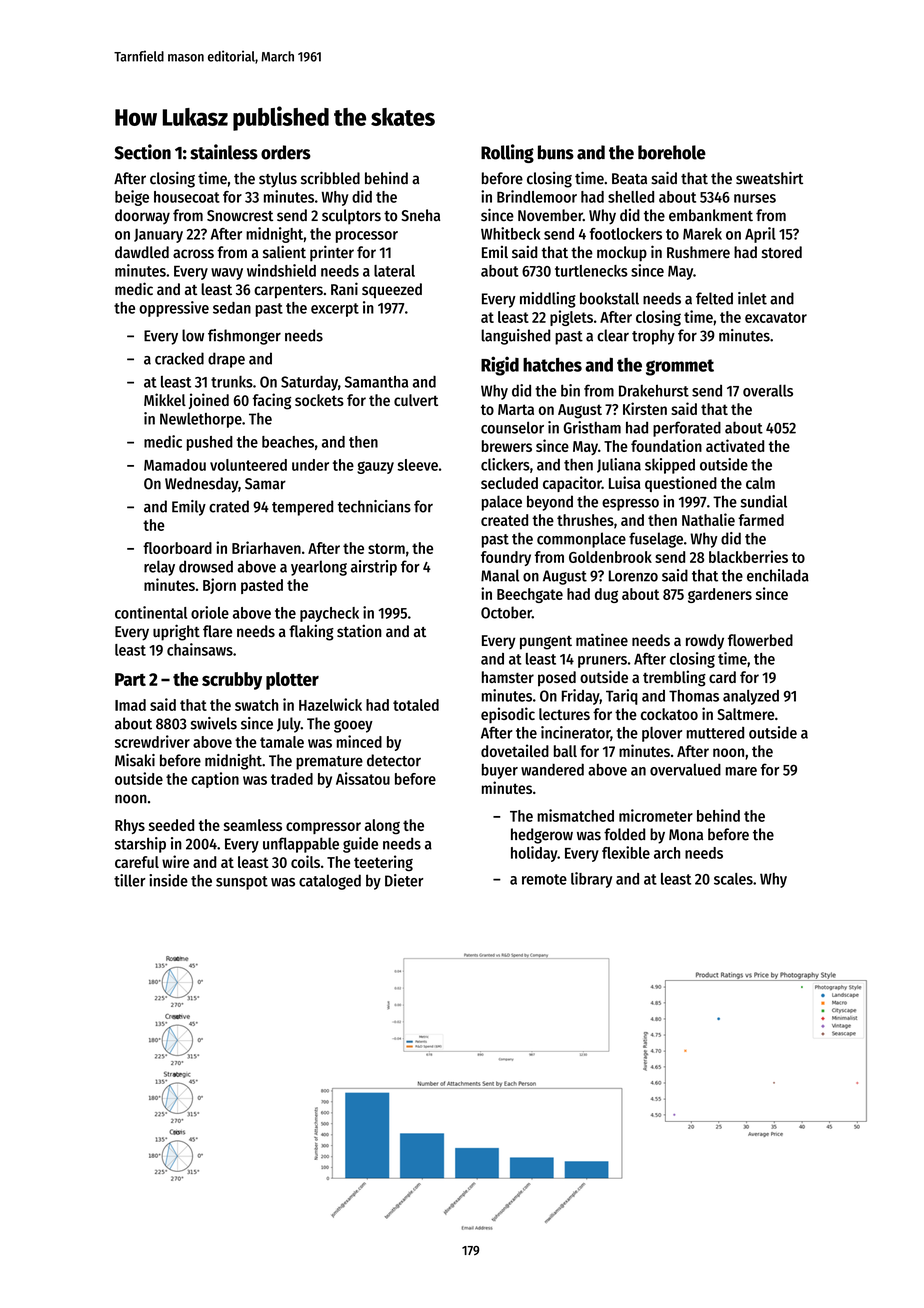 The image size is (924, 1308). Describe the element at coordinates (564, 714) in the screenshot. I see `lectures` at that location.
